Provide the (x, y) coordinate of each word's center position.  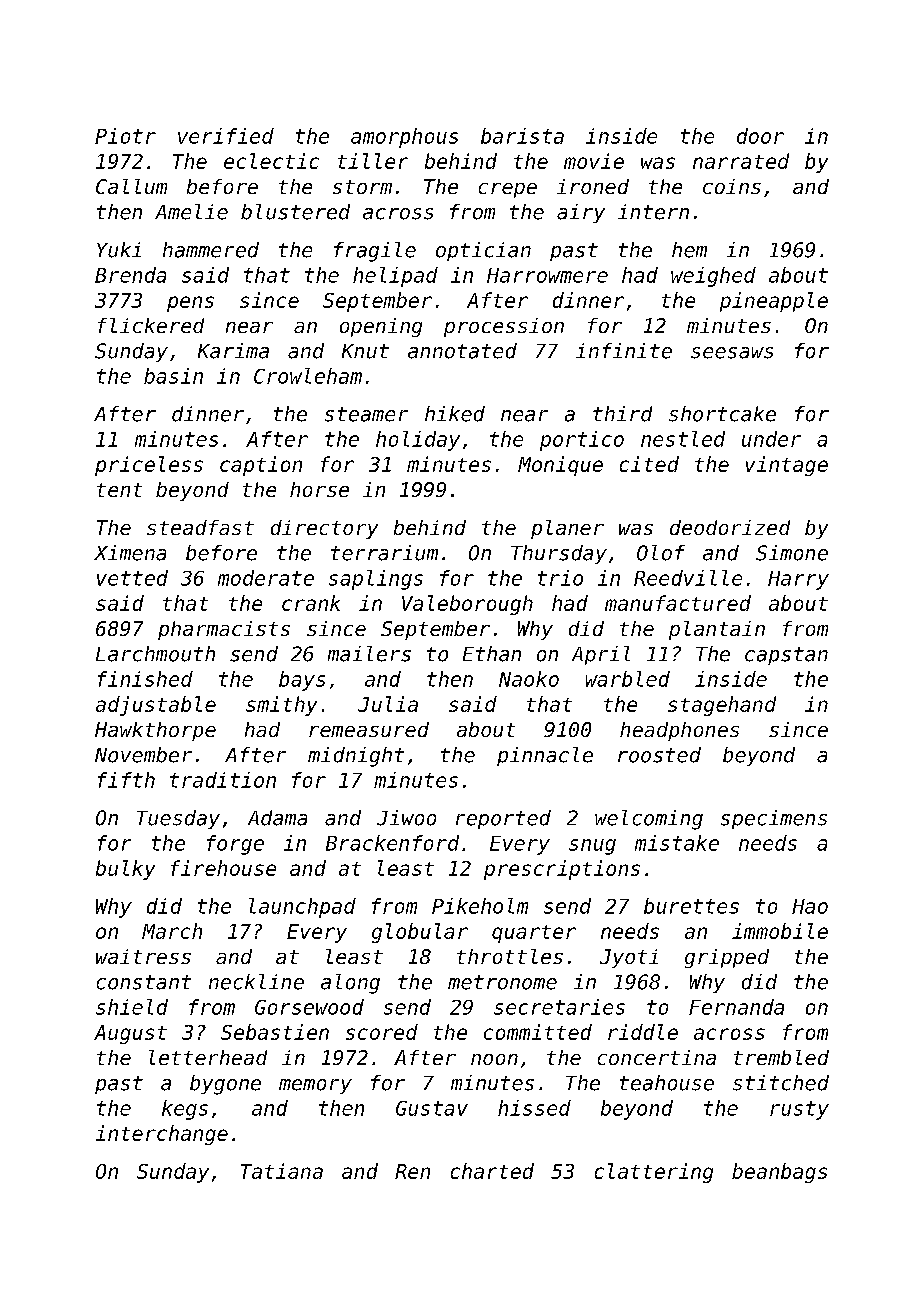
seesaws (732, 353)
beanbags (779, 1173)
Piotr (125, 136)
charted (492, 1171)
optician (483, 251)
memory (315, 1086)
